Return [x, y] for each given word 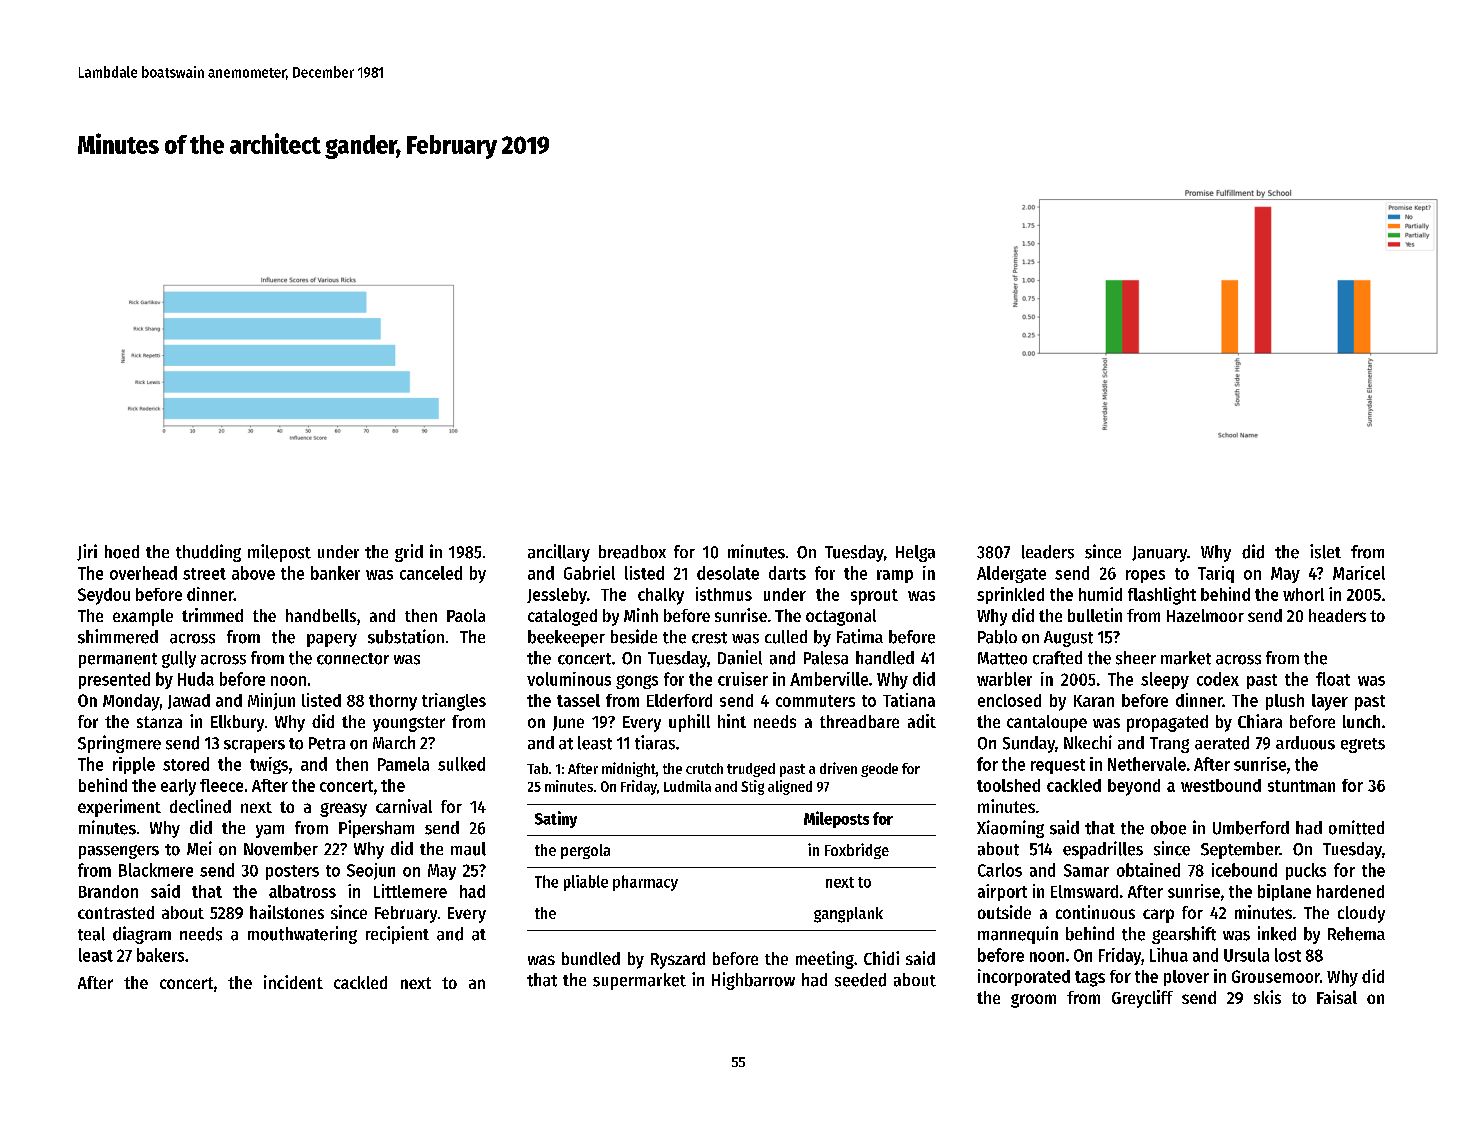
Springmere [119, 744]
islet [1325, 551]
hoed [122, 552]
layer [1330, 702]
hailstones [287, 912]
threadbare [859, 721]
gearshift [1184, 935]
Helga [915, 553]
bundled [591, 958]
